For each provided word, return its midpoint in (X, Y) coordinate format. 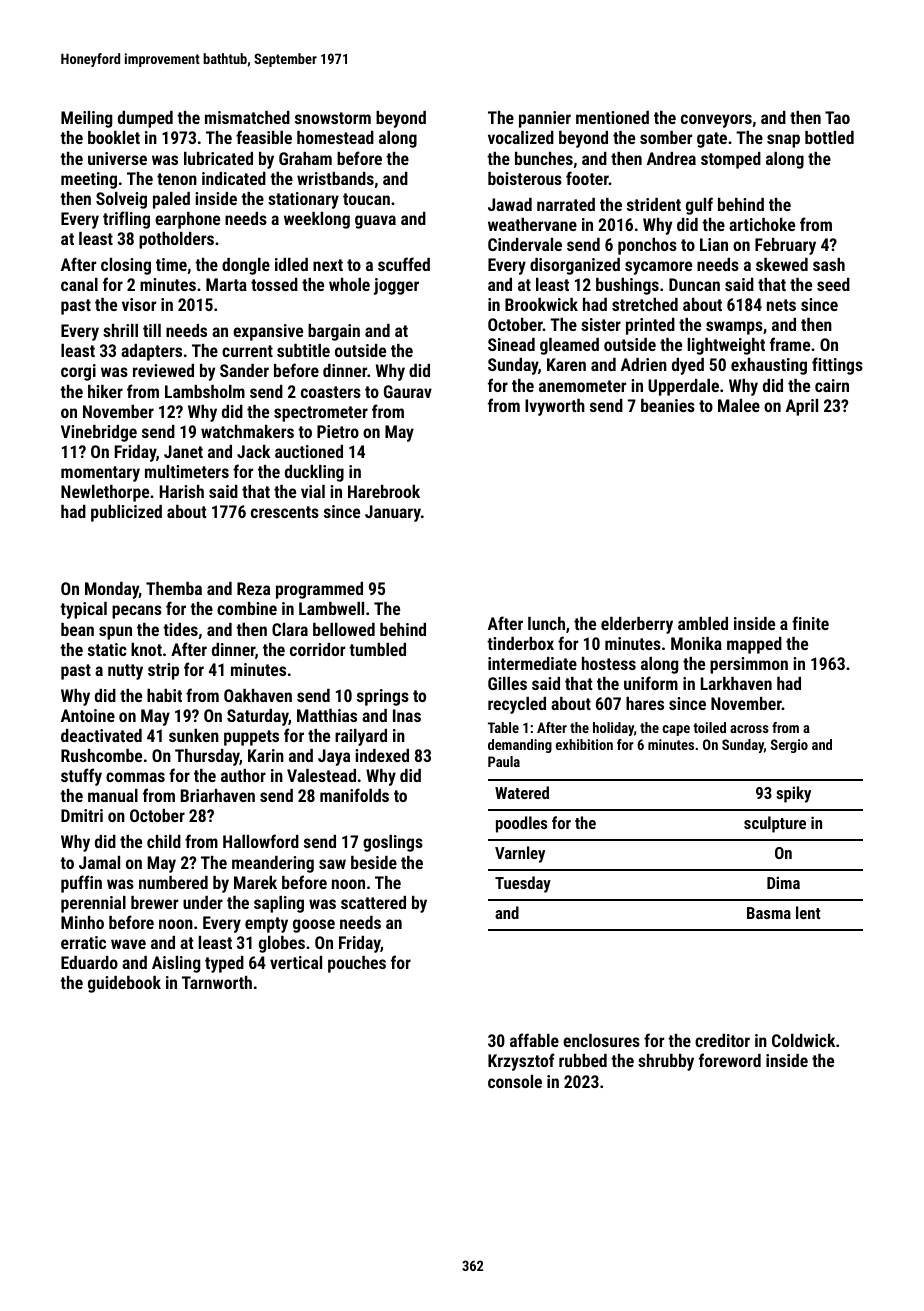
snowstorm (333, 118)
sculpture (775, 824)
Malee (739, 405)
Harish (182, 491)
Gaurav (408, 391)
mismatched (247, 117)
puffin (81, 884)
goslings (393, 843)
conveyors (716, 121)
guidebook (124, 984)
